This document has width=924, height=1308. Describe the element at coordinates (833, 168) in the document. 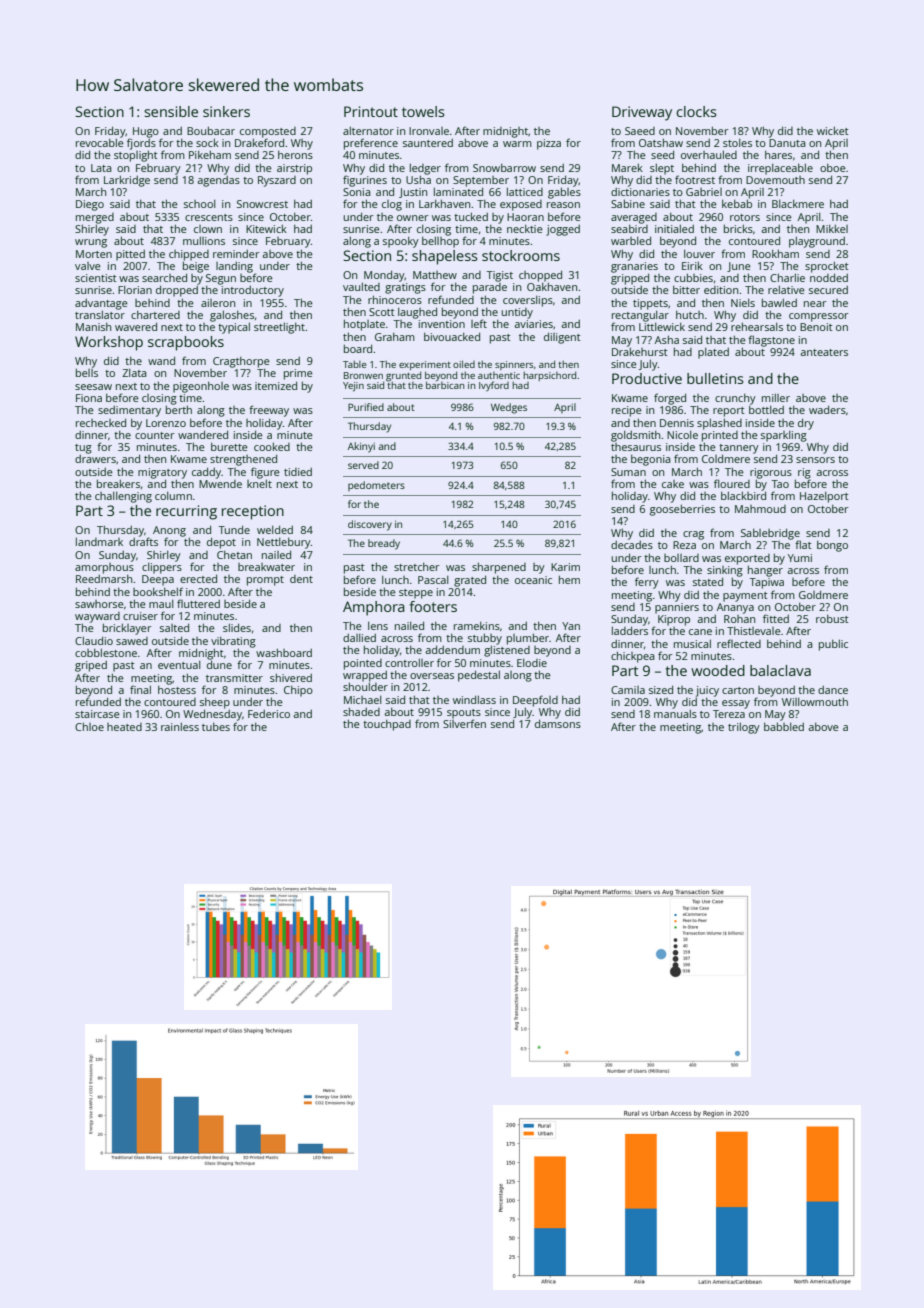

I see `oboe` at that location.
